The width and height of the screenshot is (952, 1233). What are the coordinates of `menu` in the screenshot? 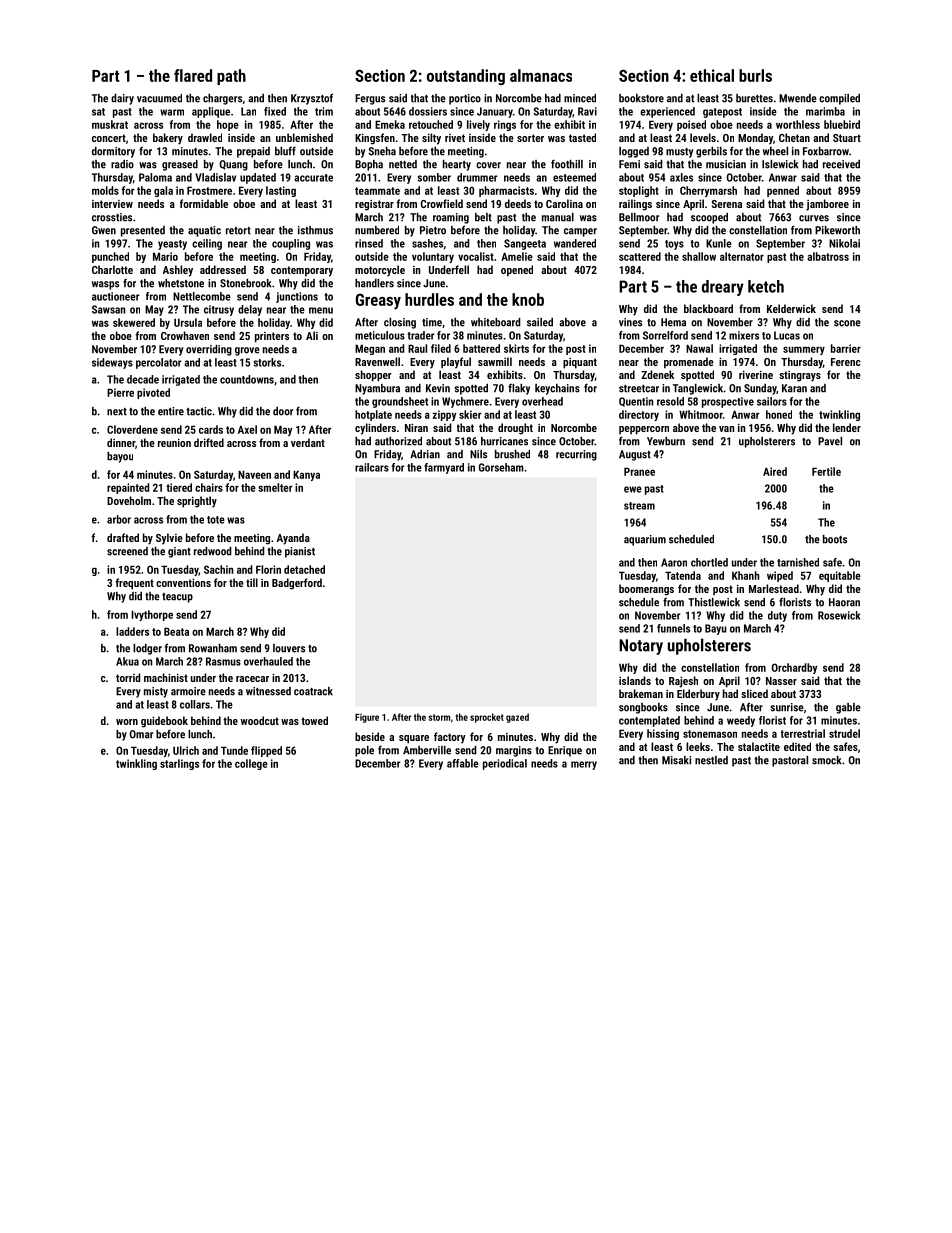 It's located at (321, 310).
